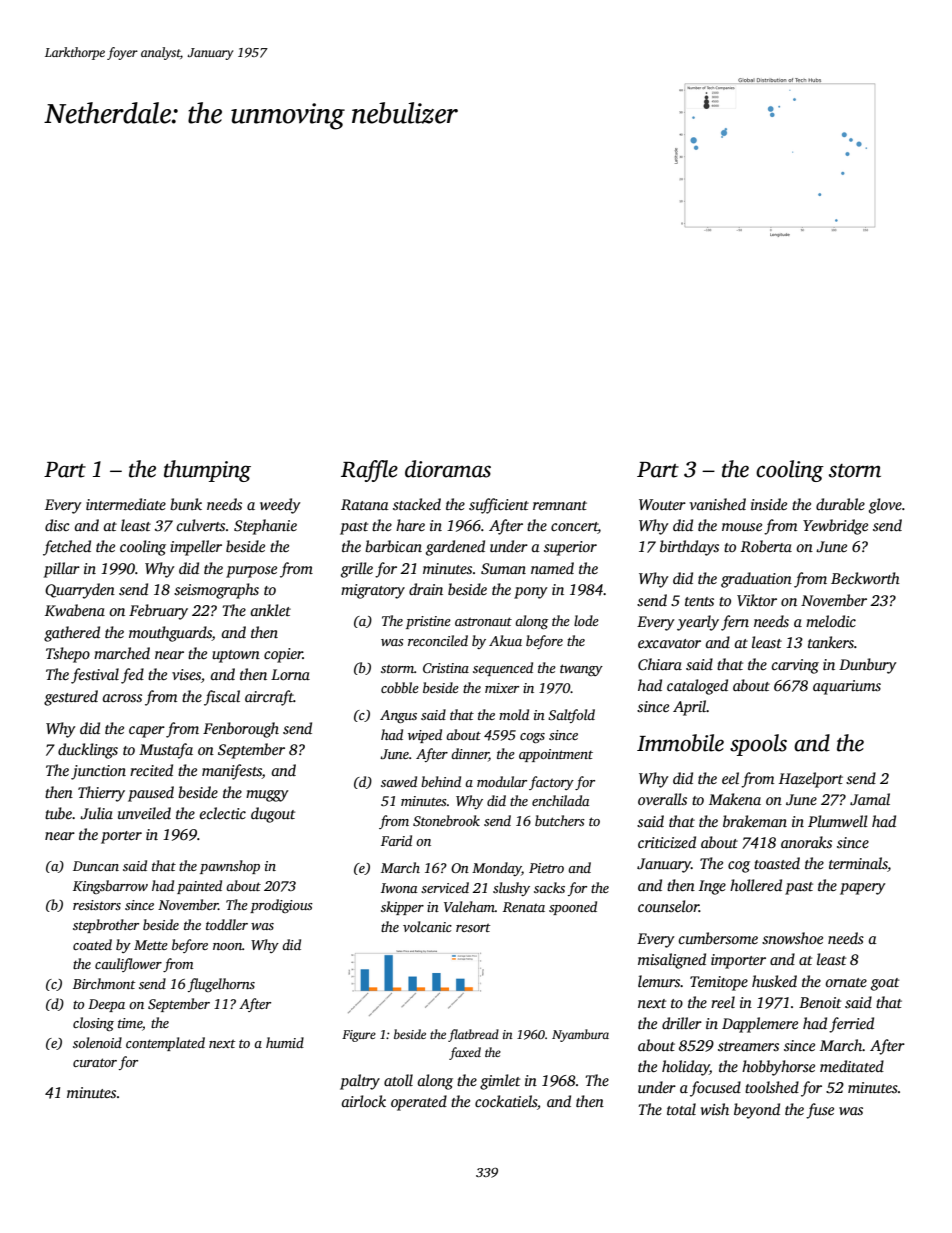  Describe the element at coordinates (531, 593) in the document. I see `pony` at that location.
